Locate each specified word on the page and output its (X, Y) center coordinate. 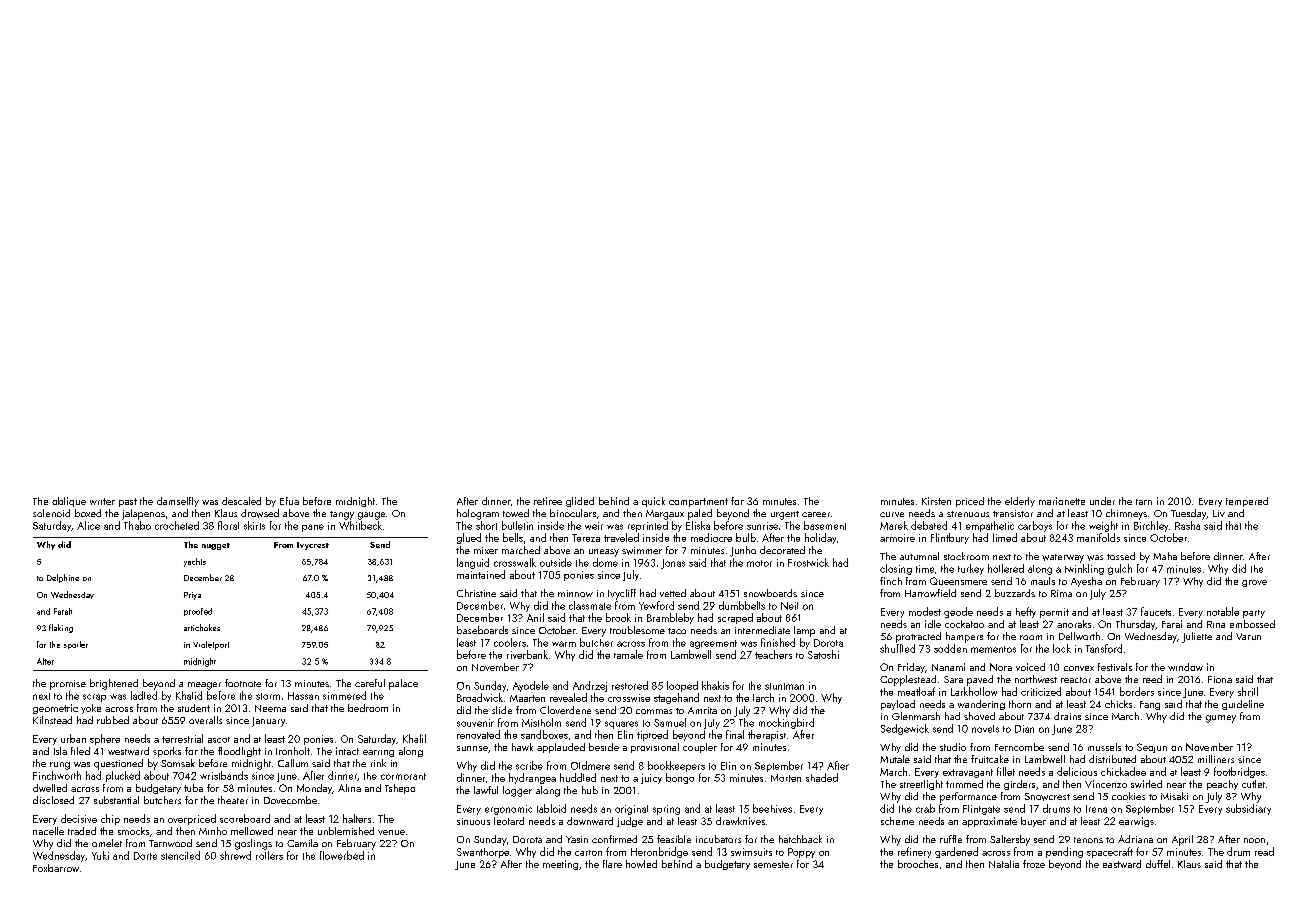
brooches (918, 864)
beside (604, 747)
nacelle (48, 831)
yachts (195, 562)
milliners (1216, 759)
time (925, 569)
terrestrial (182, 738)
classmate (590, 605)
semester (773, 864)
